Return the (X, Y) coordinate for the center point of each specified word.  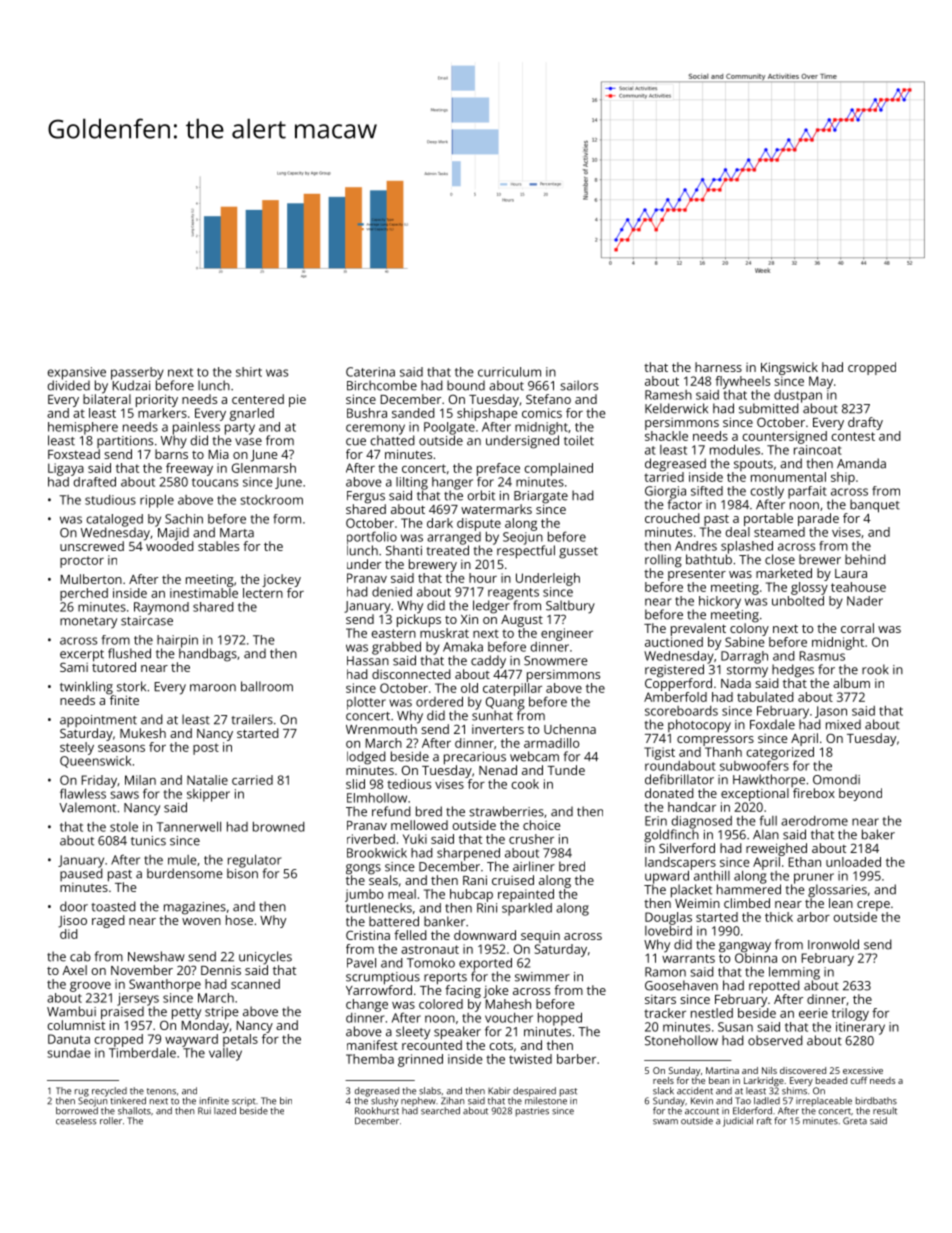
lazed (225, 1111)
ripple (157, 501)
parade (818, 519)
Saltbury (570, 607)
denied (392, 592)
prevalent (698, 629)
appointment (98, 721)
